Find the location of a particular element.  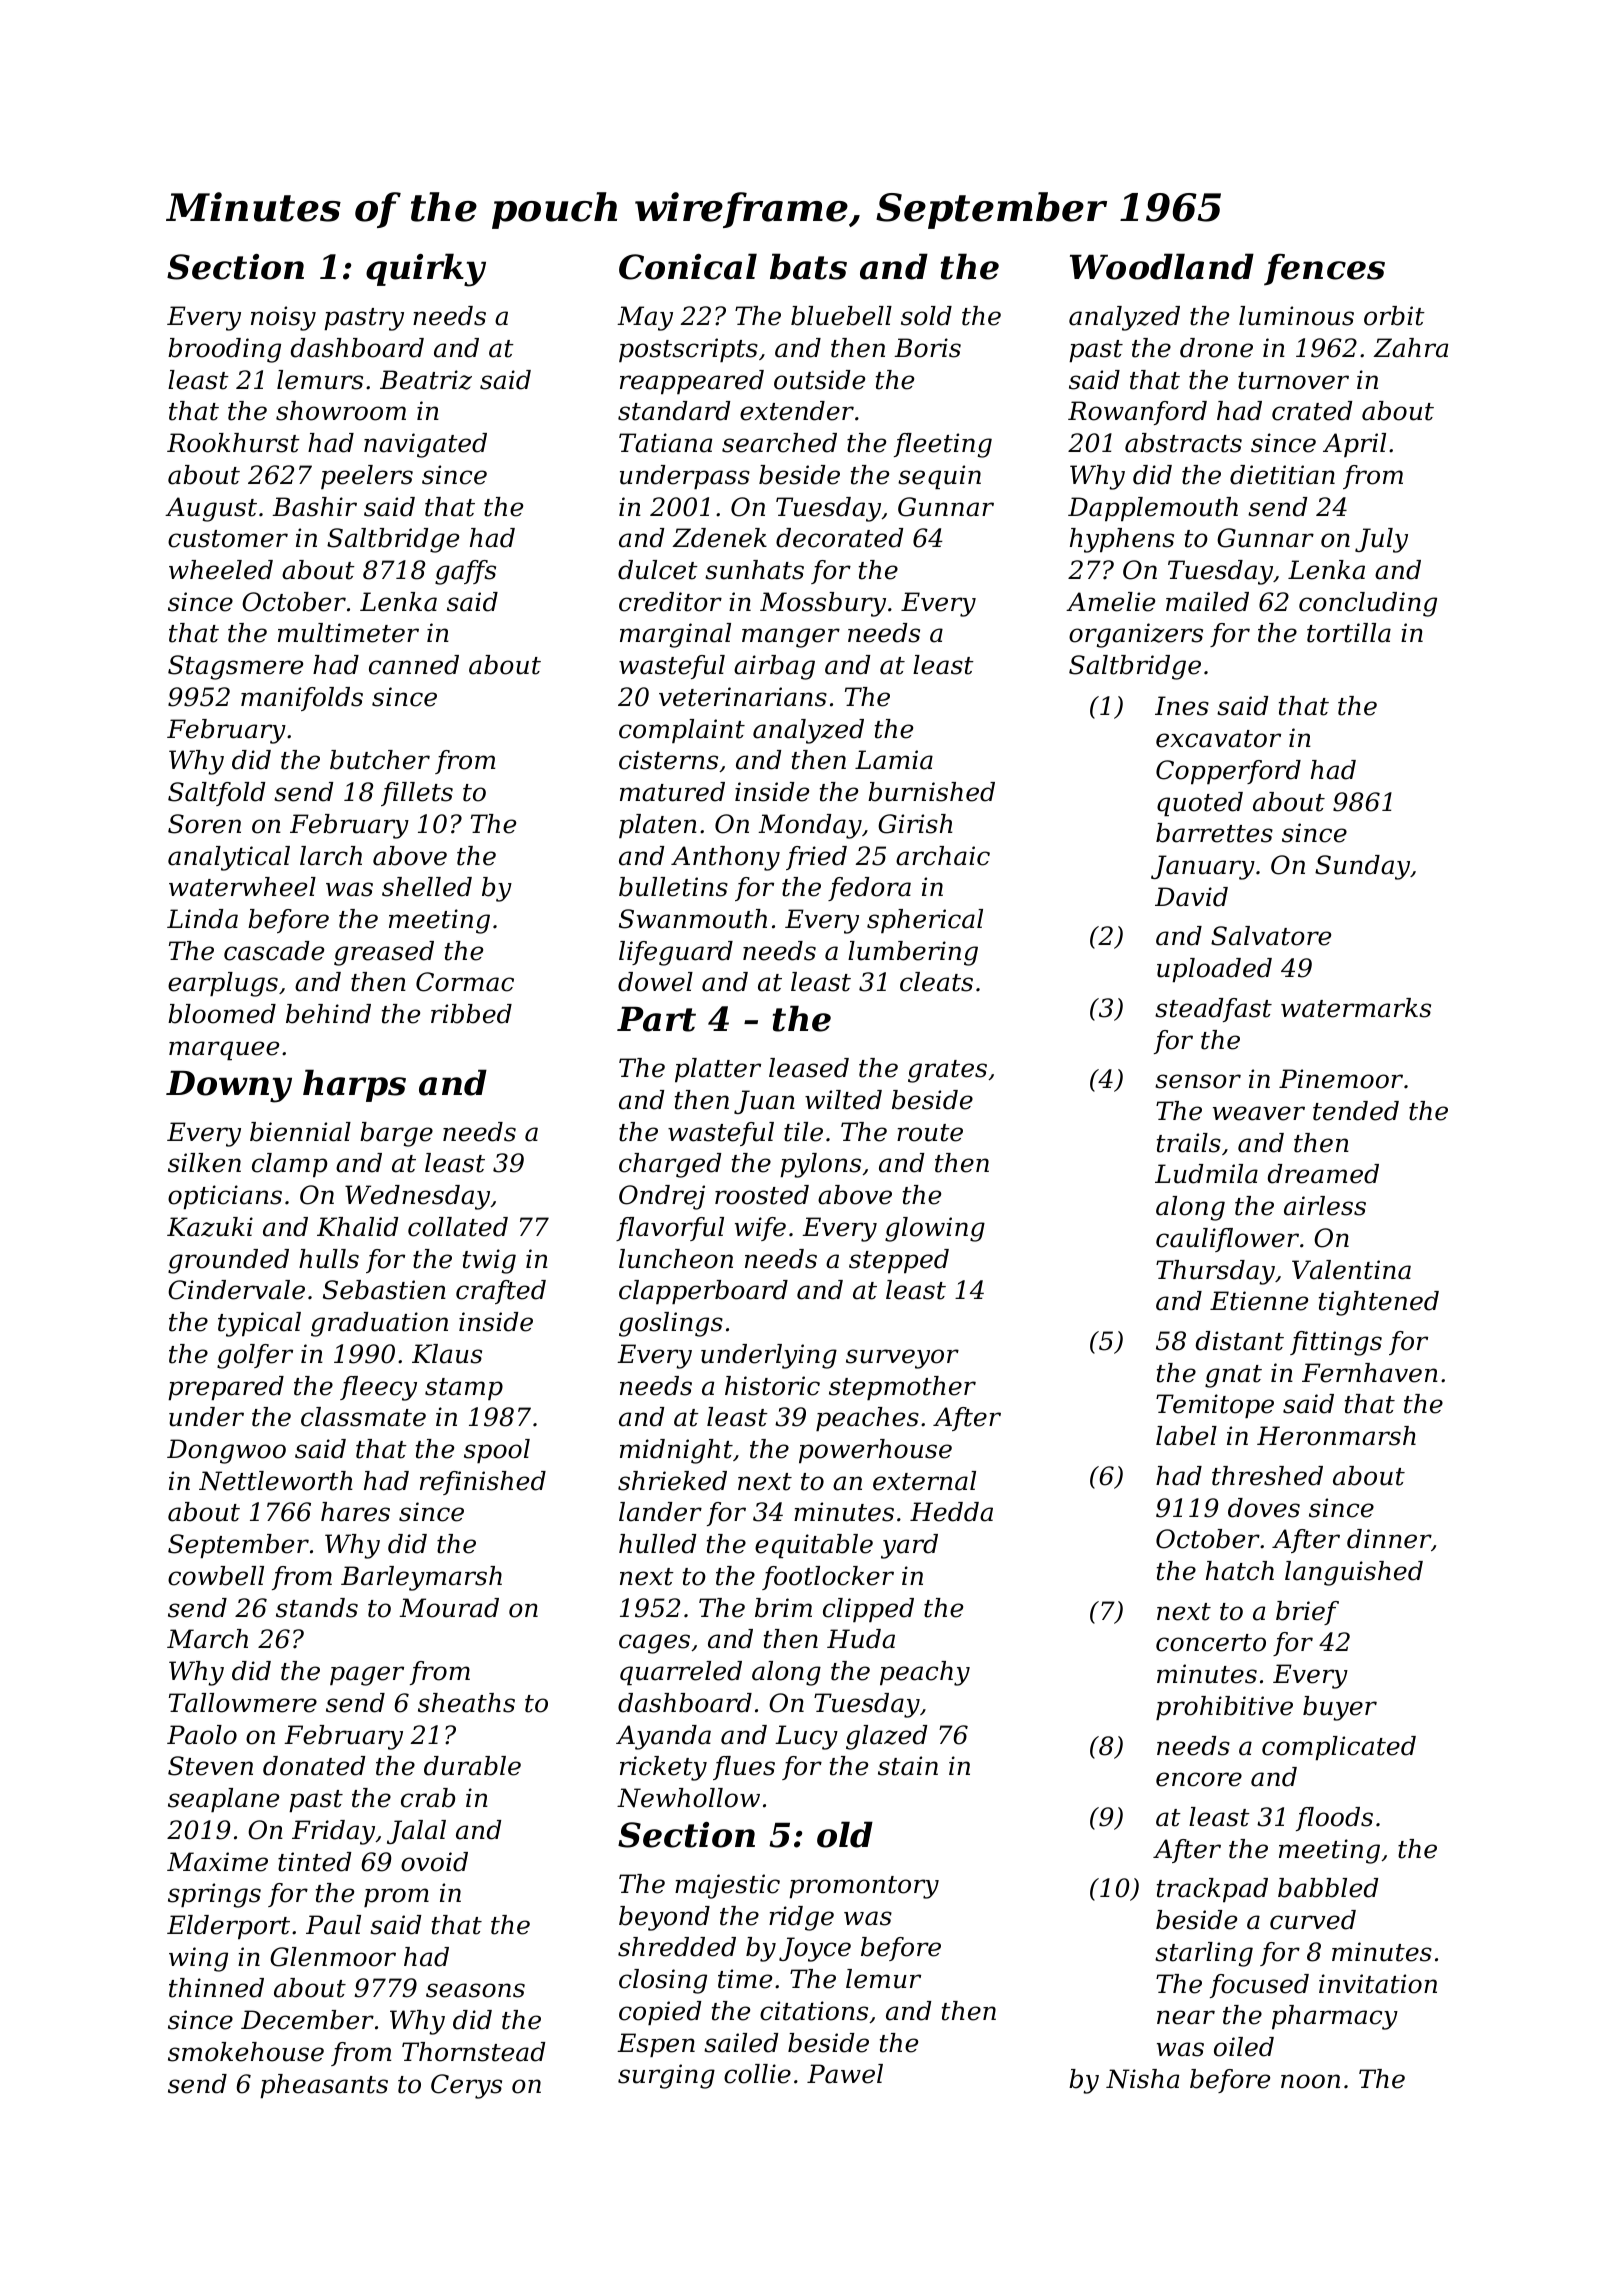

David is located at coordinates (1191, 897).
